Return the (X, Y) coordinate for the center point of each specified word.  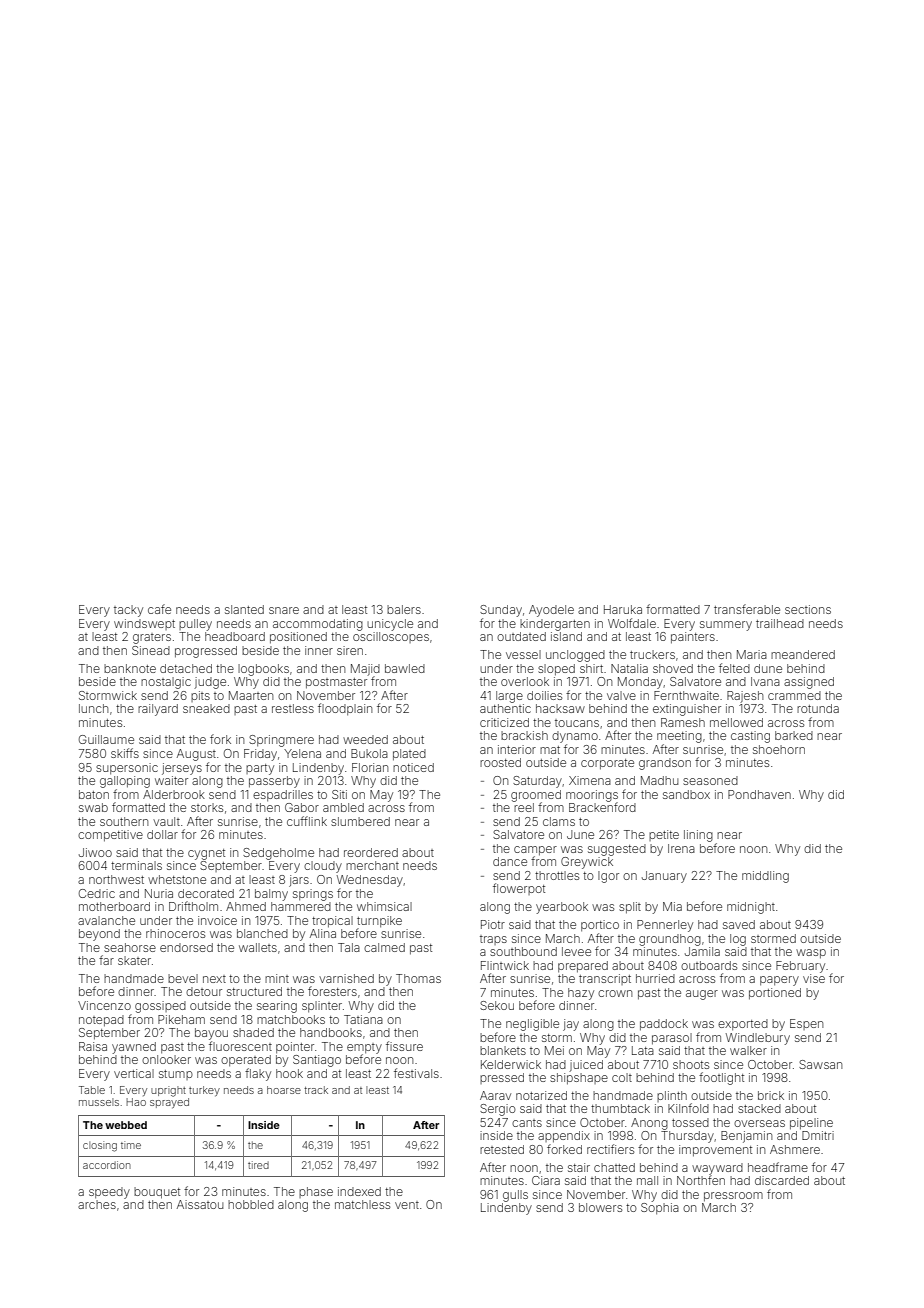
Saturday (537, 782)
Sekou (497, 1005)
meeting (679, 737)
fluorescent (240, 1046)
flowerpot (519, 889)
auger (702, 995)
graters (152, 638)
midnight (751, 908)
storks (207, 807)
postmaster (336, 683)
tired (258, 1165)
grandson (665, 764)
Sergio (498, 1110)
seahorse (130, 947)
